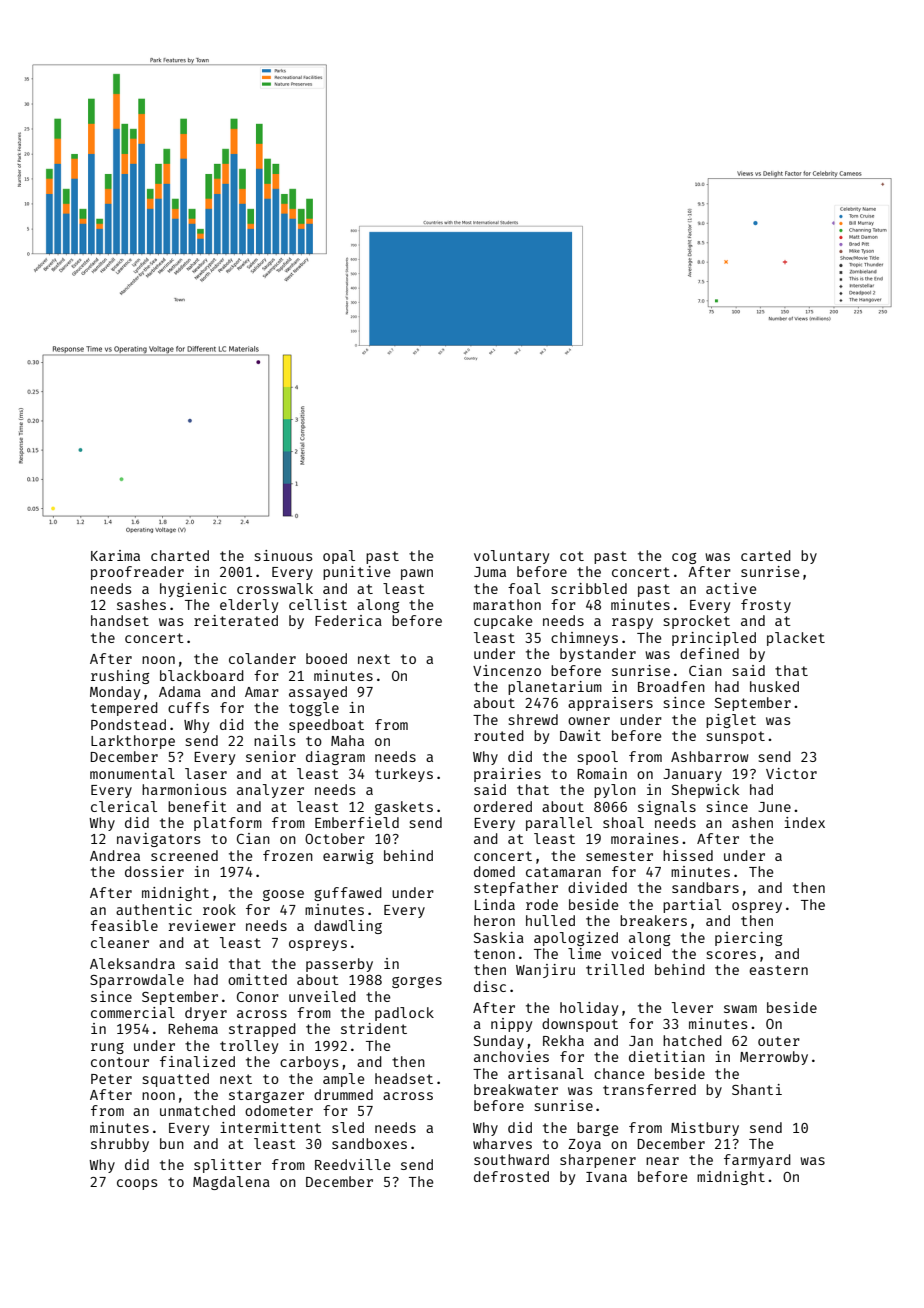 The image size is (924, 1308). Describe the element at coordinates (791, 773) in the screenshot. I see `Victor` at that location.
